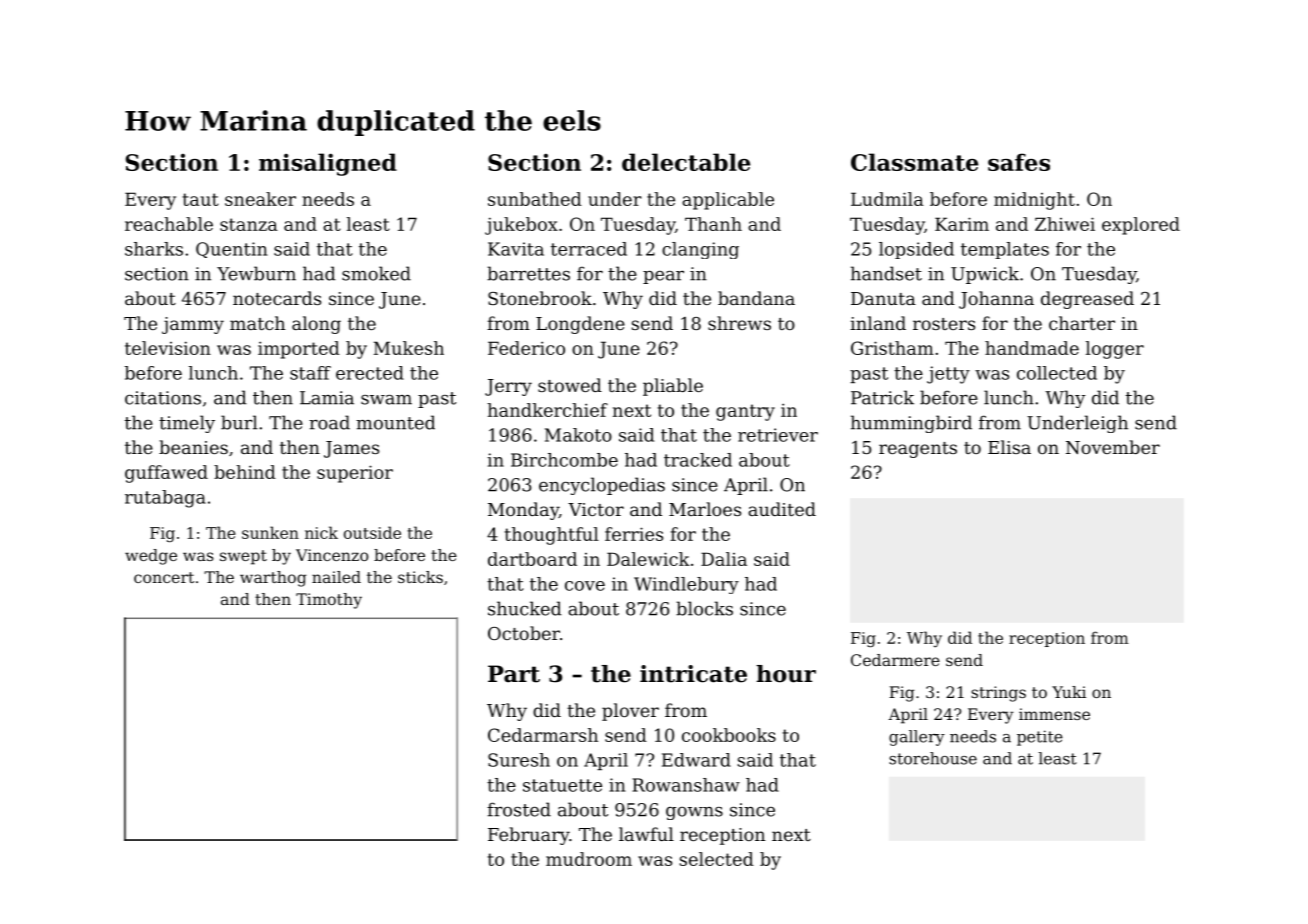 Image resolution: width=1308 pixels, height=924 pixels. Describe the element at coordinates (1019, 162) in the screenshot. I see `safes` at that location.
